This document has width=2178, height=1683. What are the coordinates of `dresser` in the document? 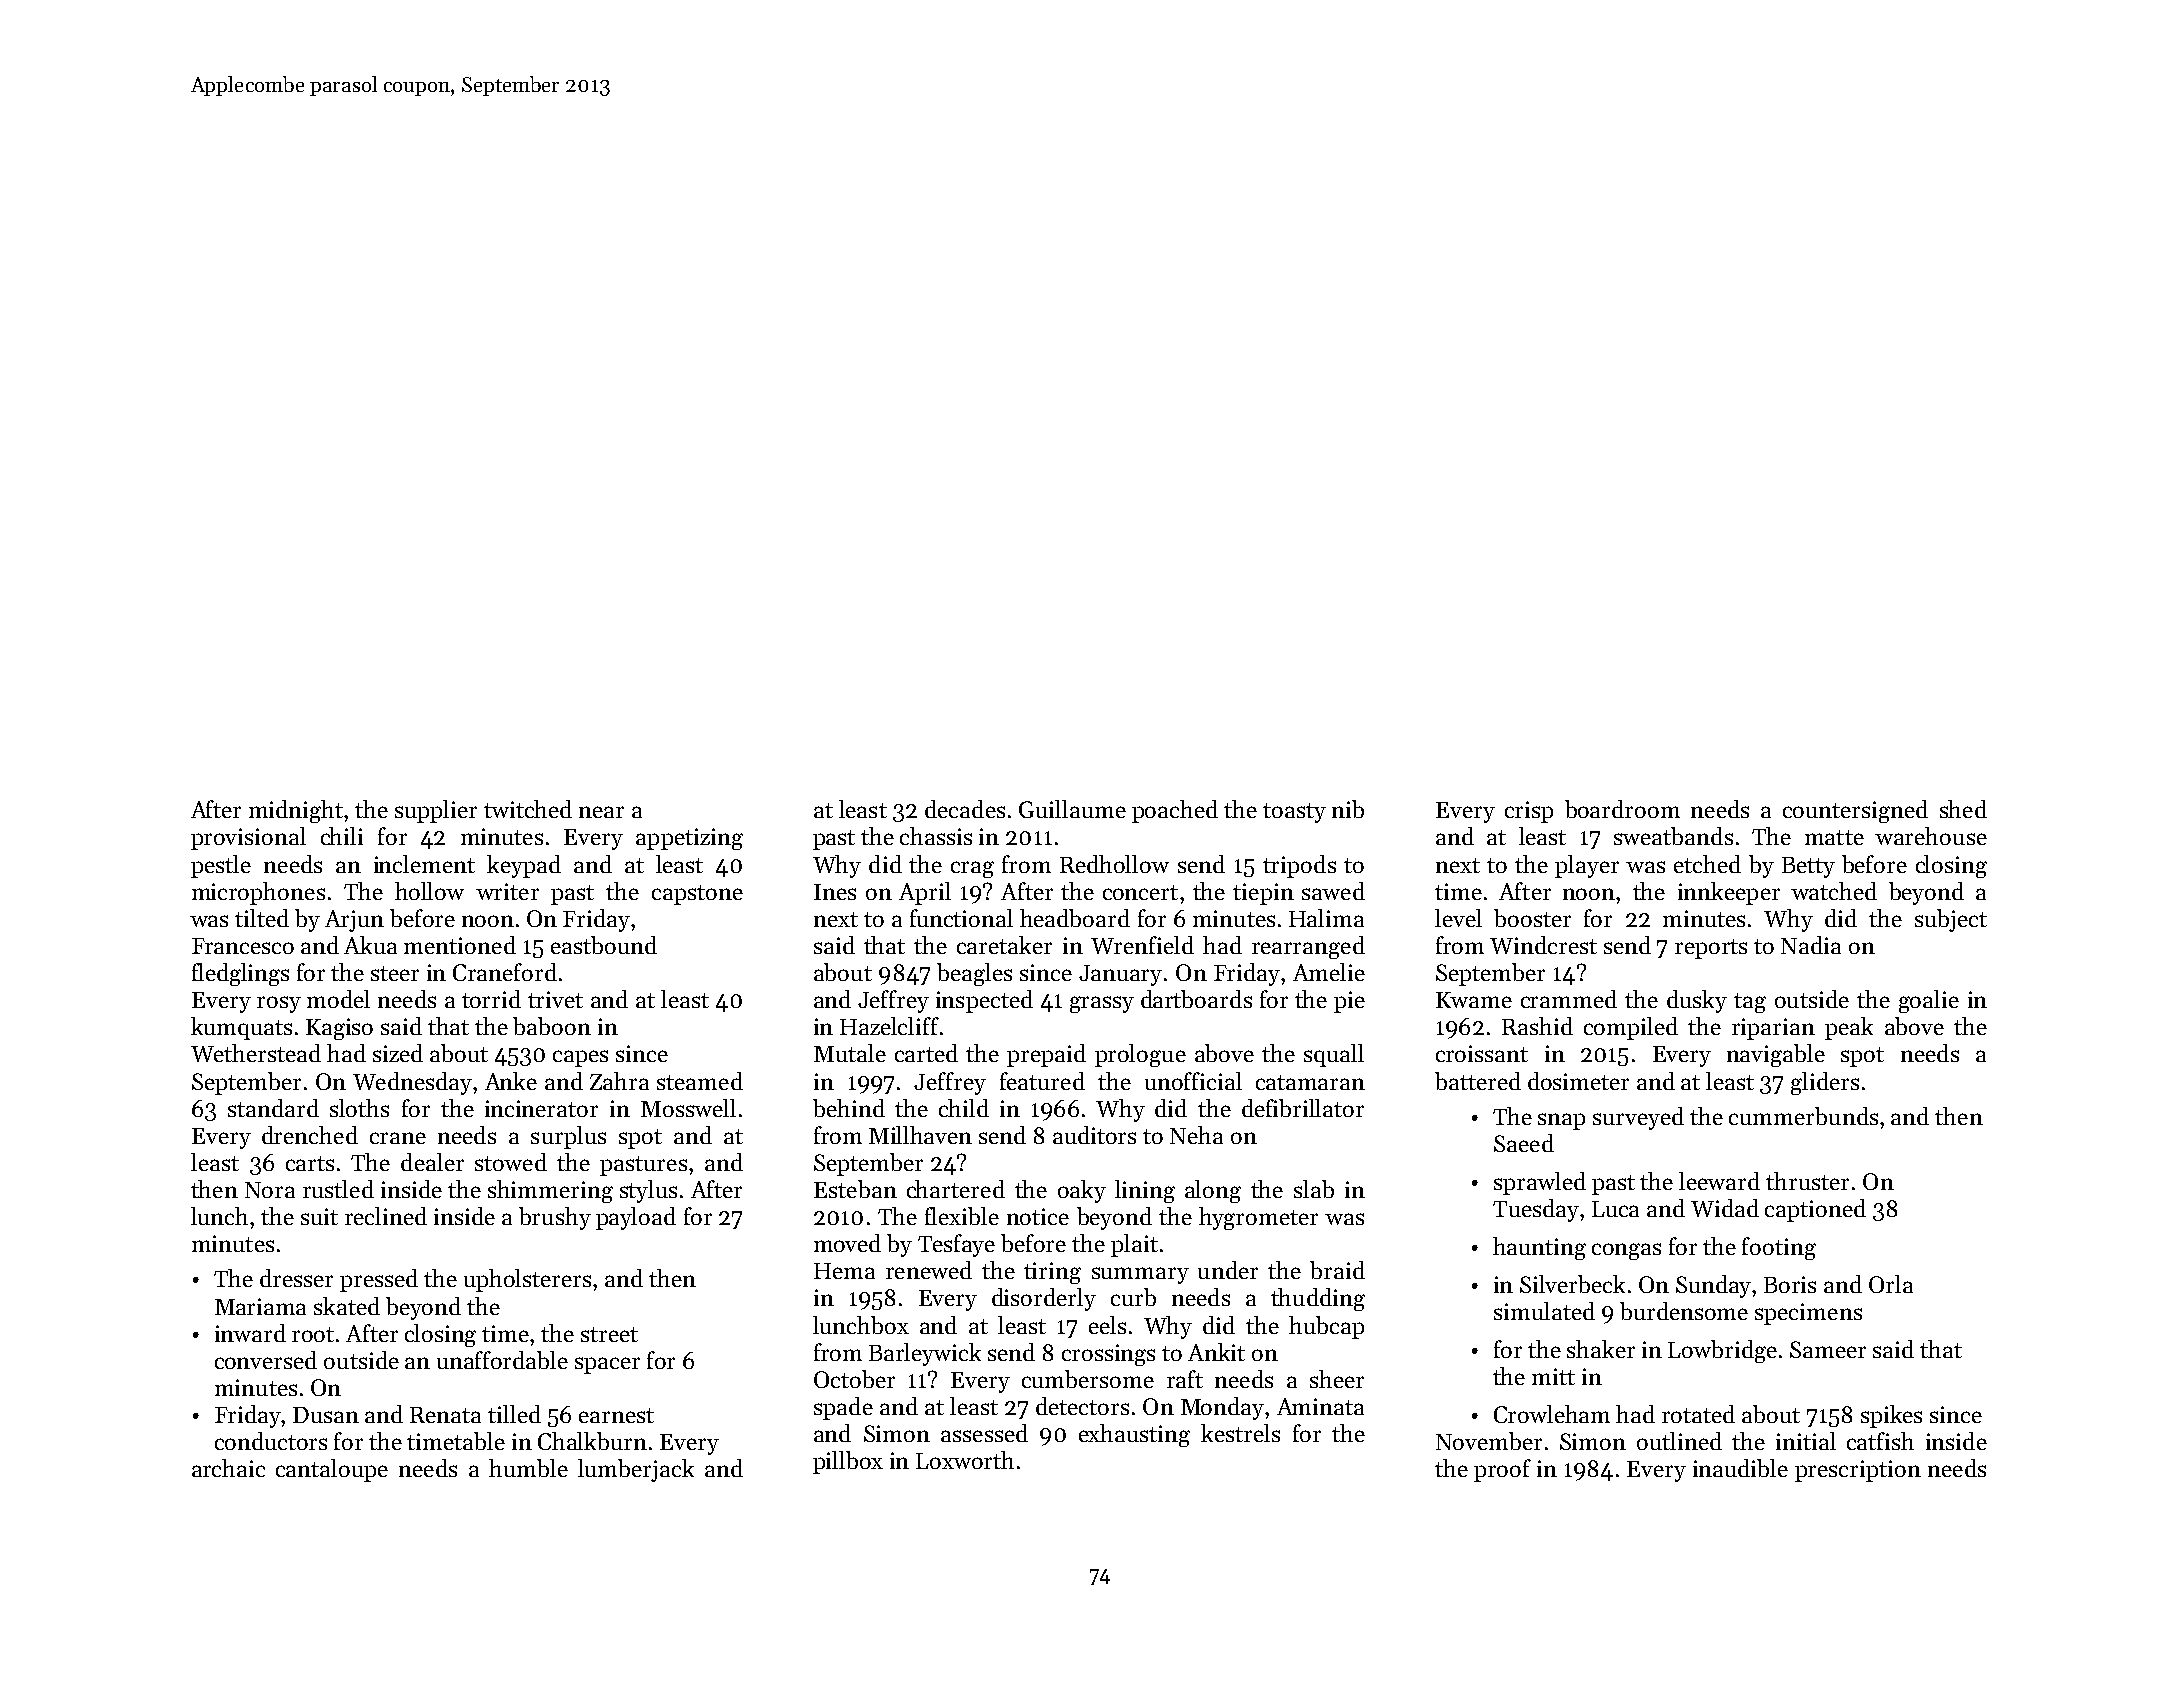 It's located at (296, 1278).
